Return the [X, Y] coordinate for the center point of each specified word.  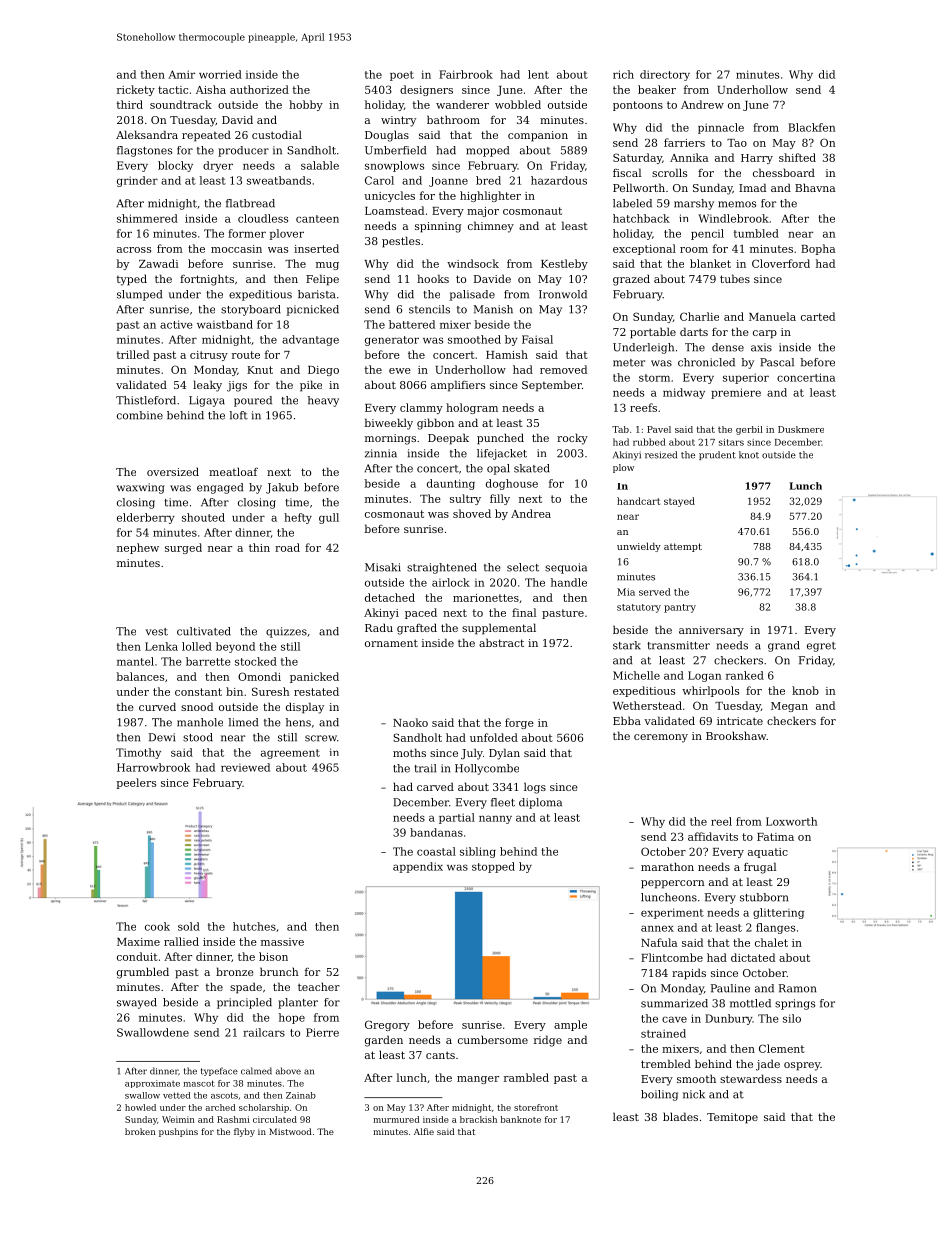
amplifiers [458, 386]
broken [140, 1131]
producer [243, 151]
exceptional [644, 249]
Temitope [732, 1118]
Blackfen [811, 127]
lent [538, 74]
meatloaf [233, 471]
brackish [478, 1119]
